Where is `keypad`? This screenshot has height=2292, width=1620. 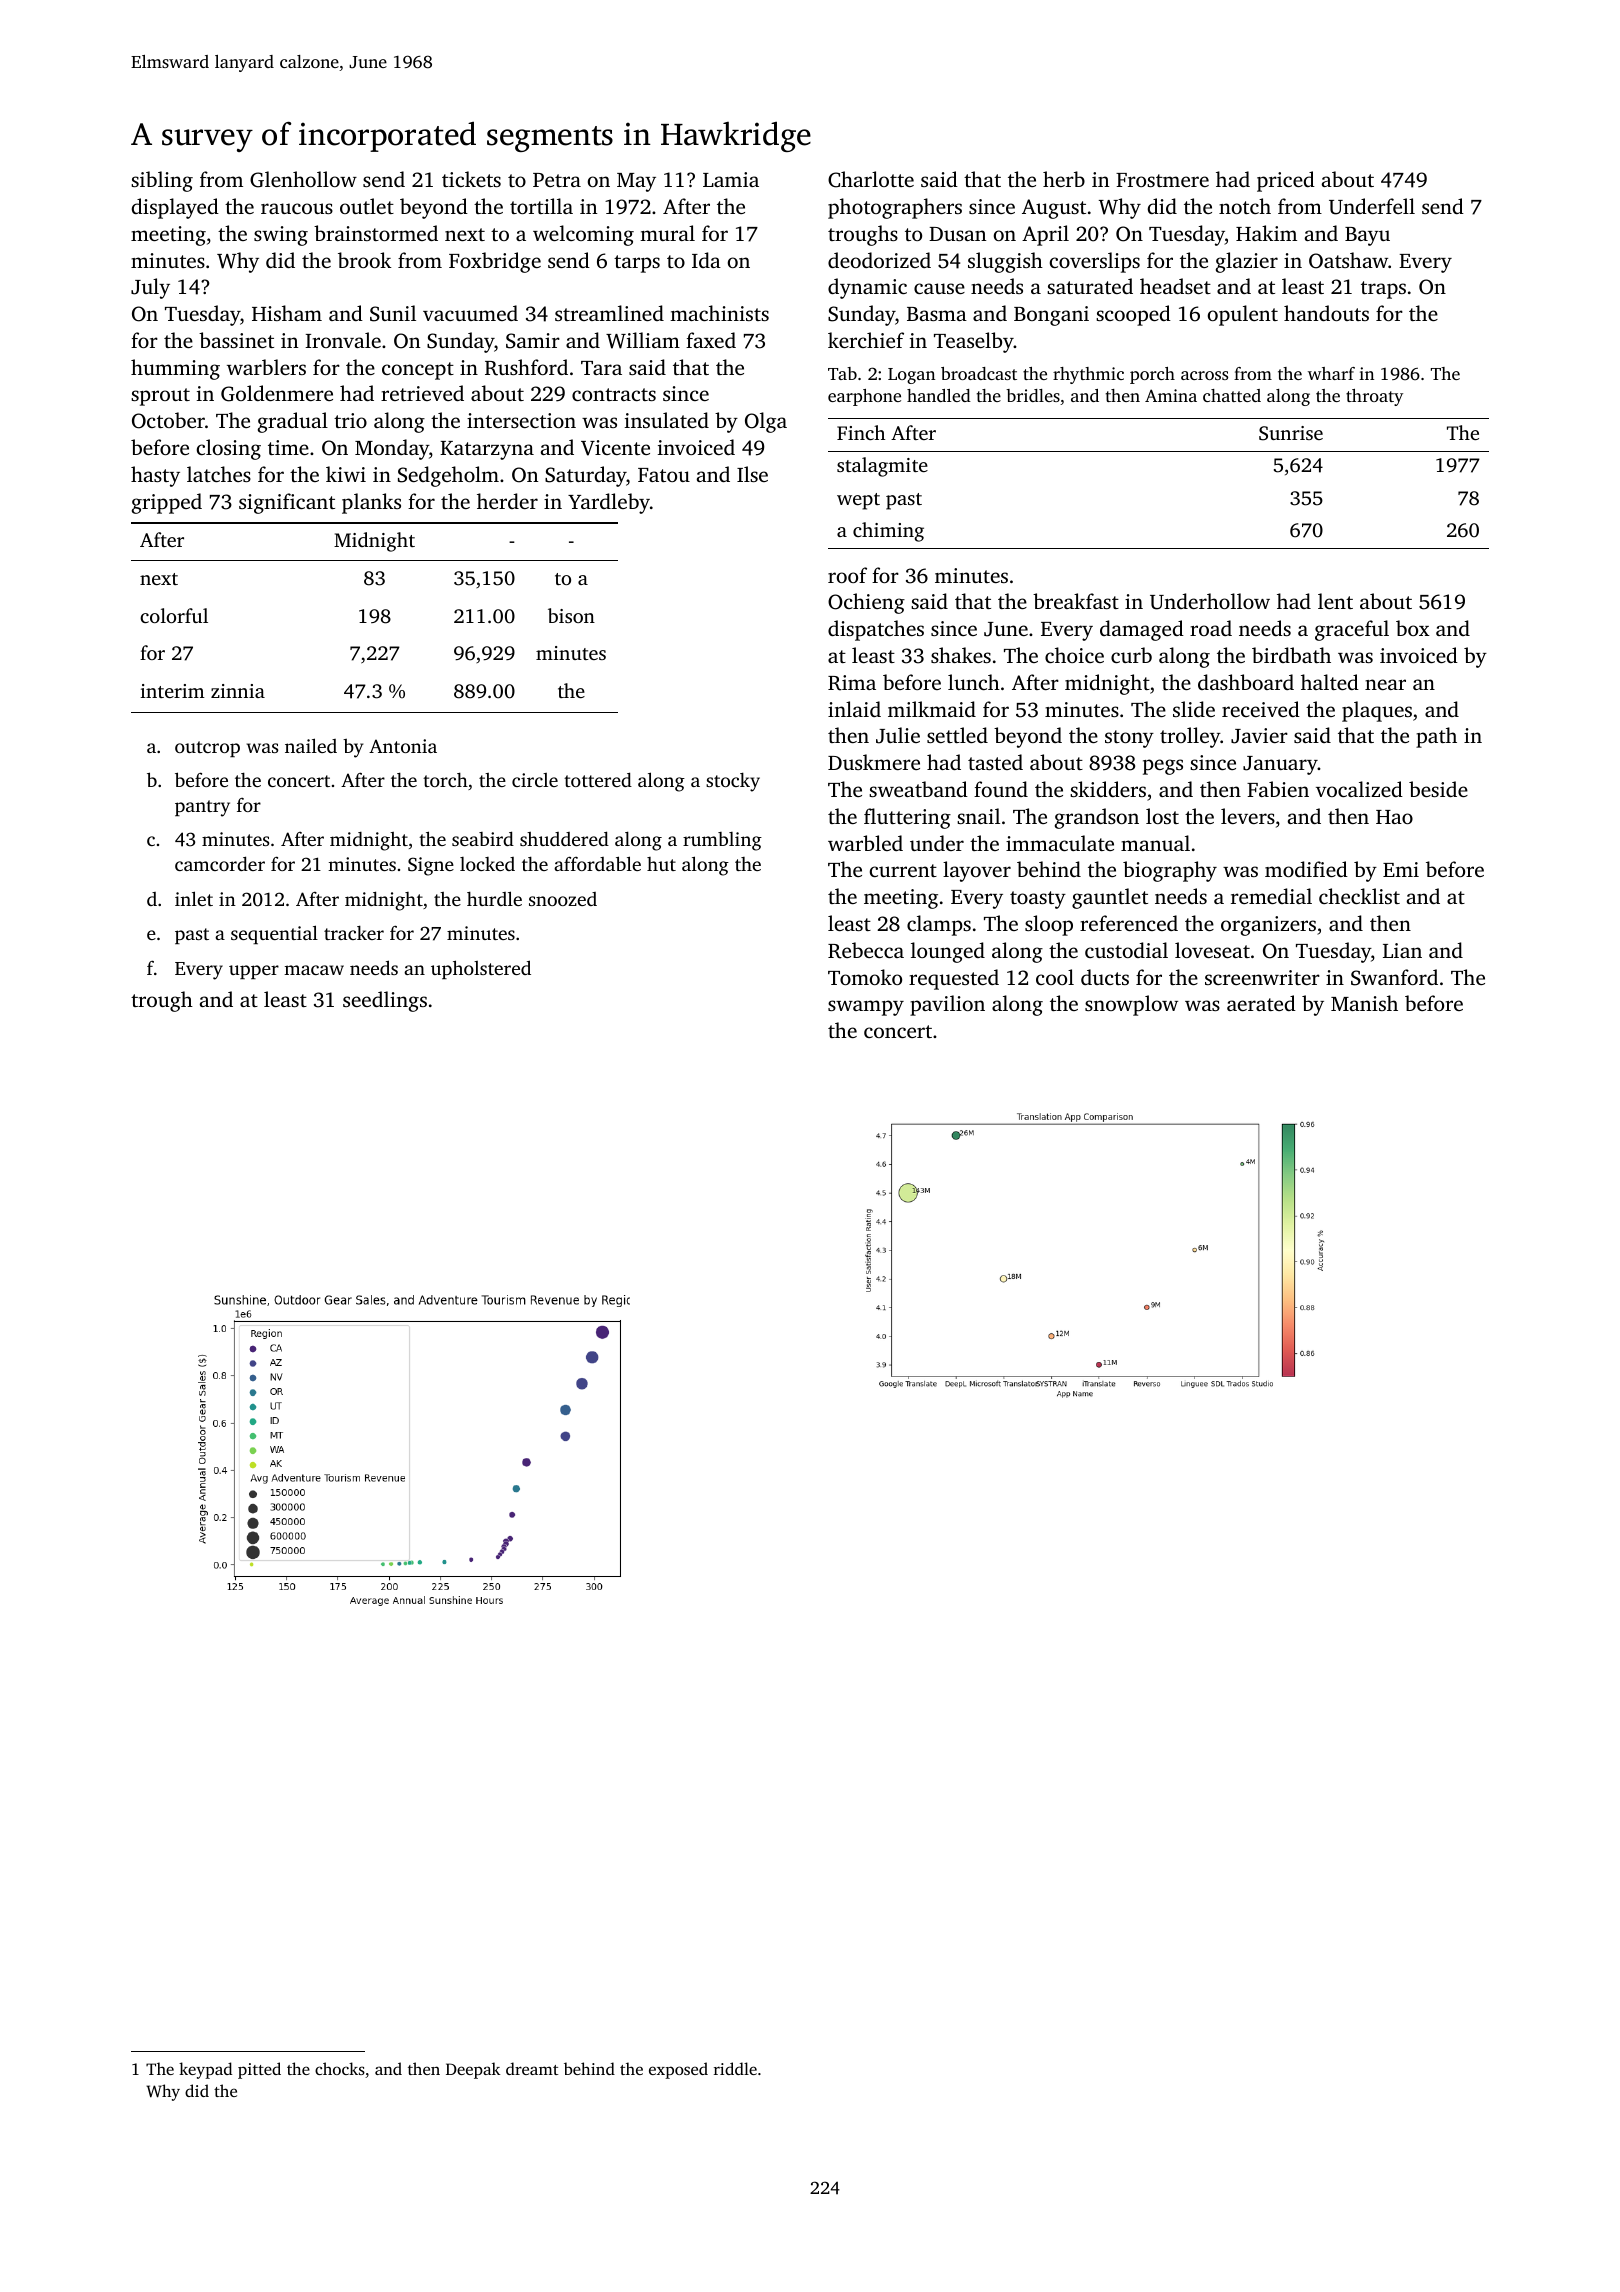
keypad is located at coordinates (205, 2070).
